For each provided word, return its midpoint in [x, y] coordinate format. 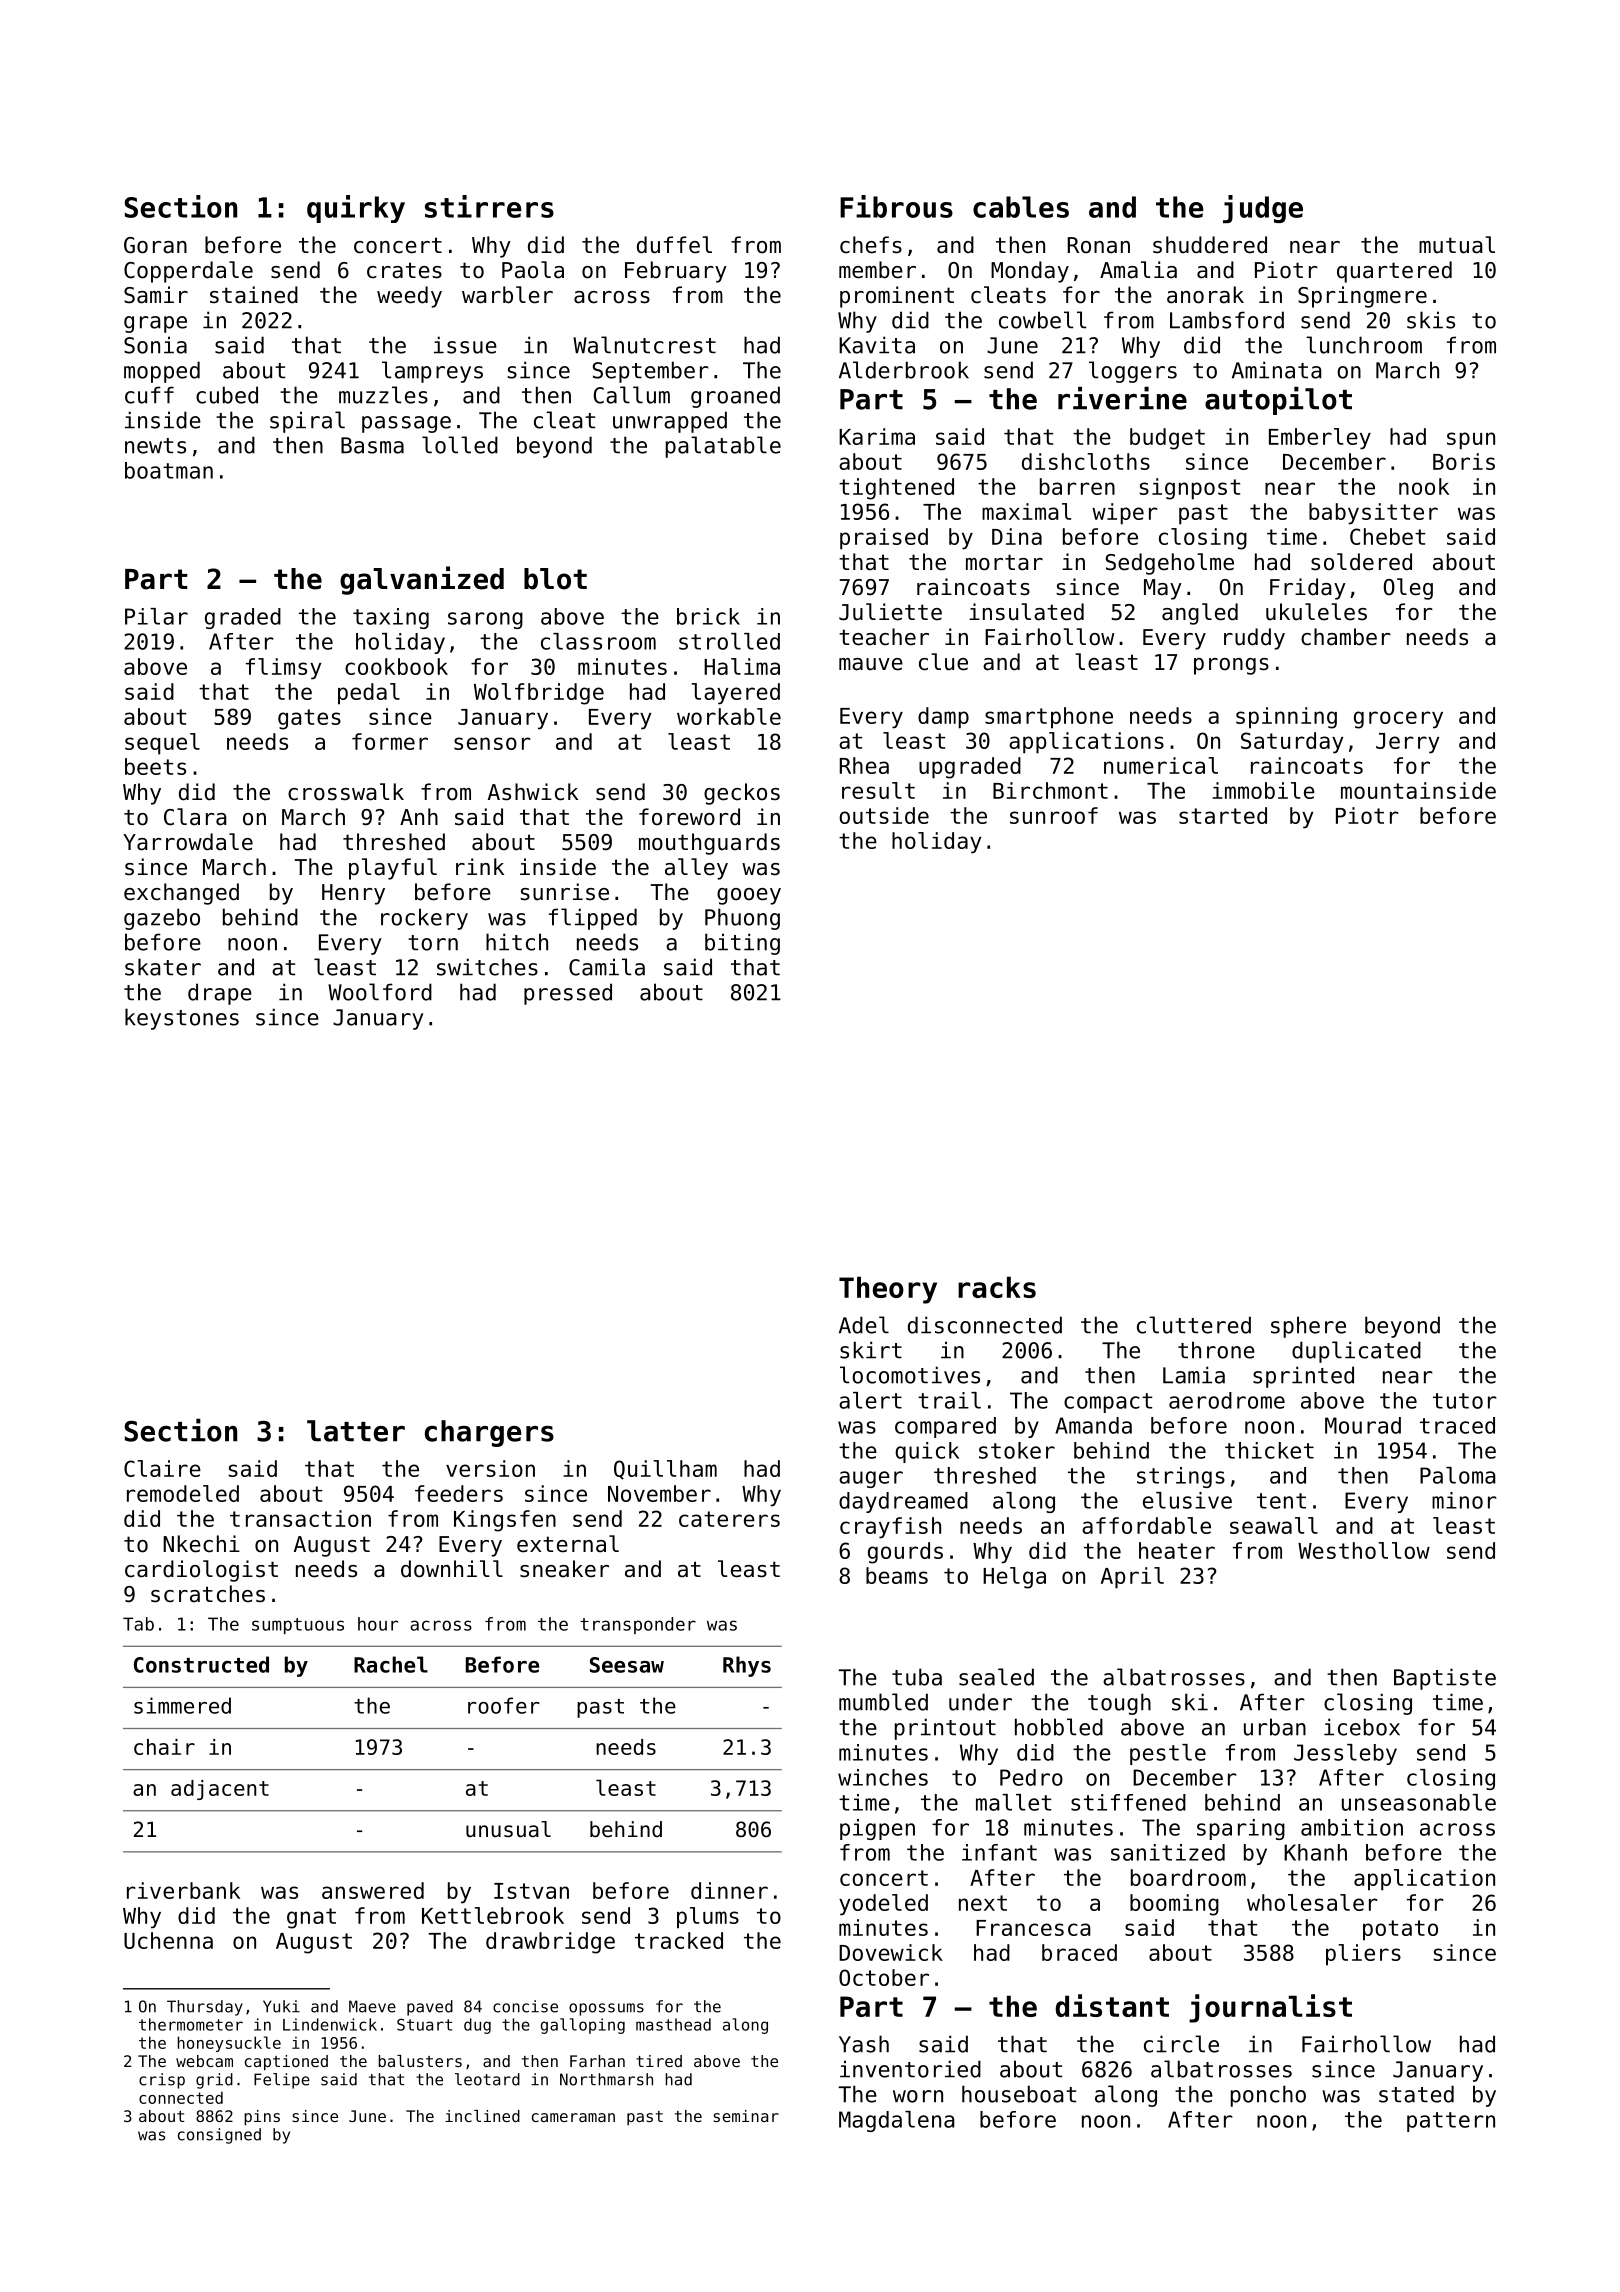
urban [1275, 1727]
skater [163, 967]
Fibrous [896, 206]
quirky [356, 209]
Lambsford [1227, 320]
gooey [749, 896]
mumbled [883, 1702]
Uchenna [168, 1940]
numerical [1161, 765]
